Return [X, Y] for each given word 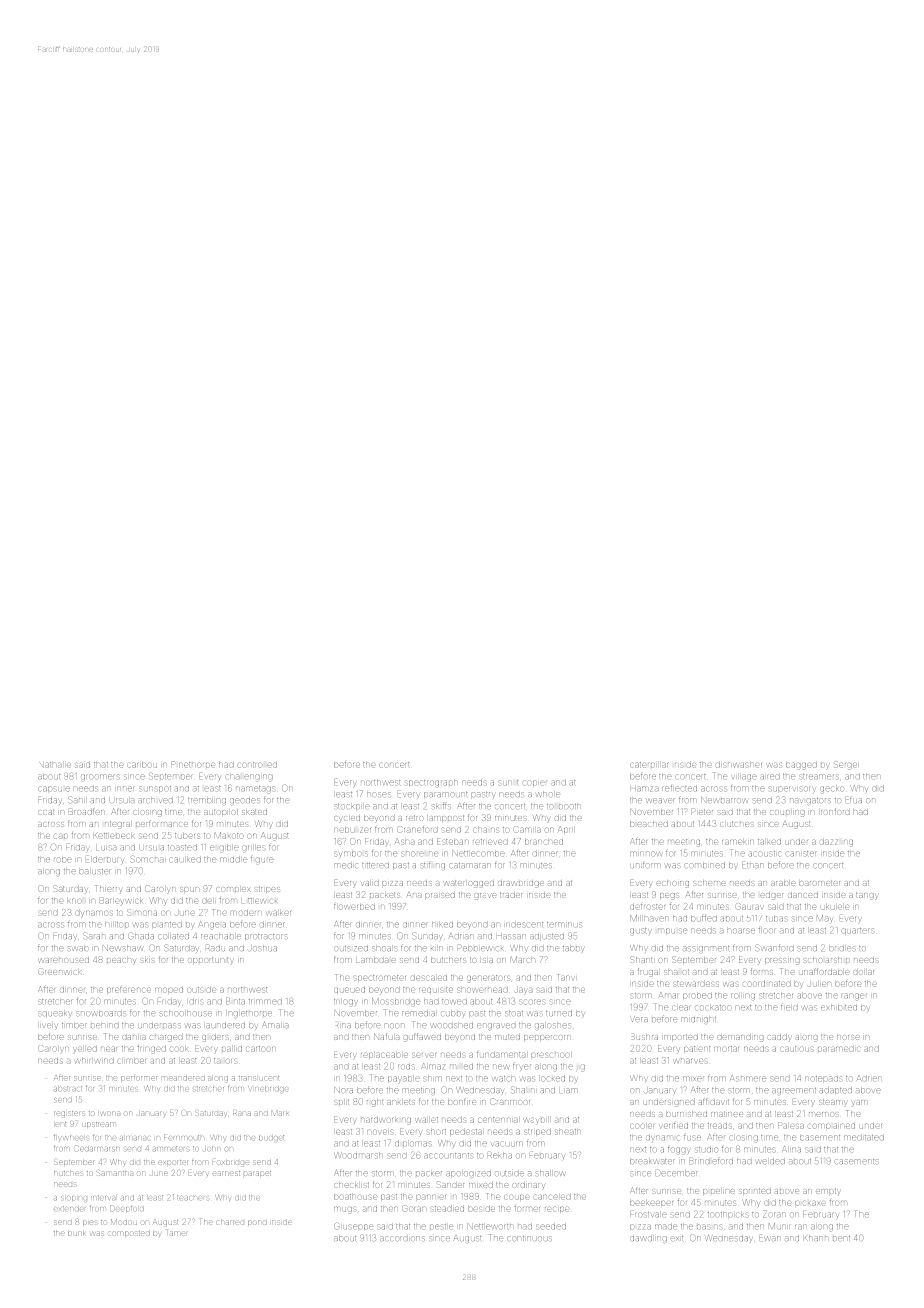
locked [553, 1078]
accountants [448, 1155]
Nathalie [55, 765]
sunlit [509, 782]
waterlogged [469, 884]
